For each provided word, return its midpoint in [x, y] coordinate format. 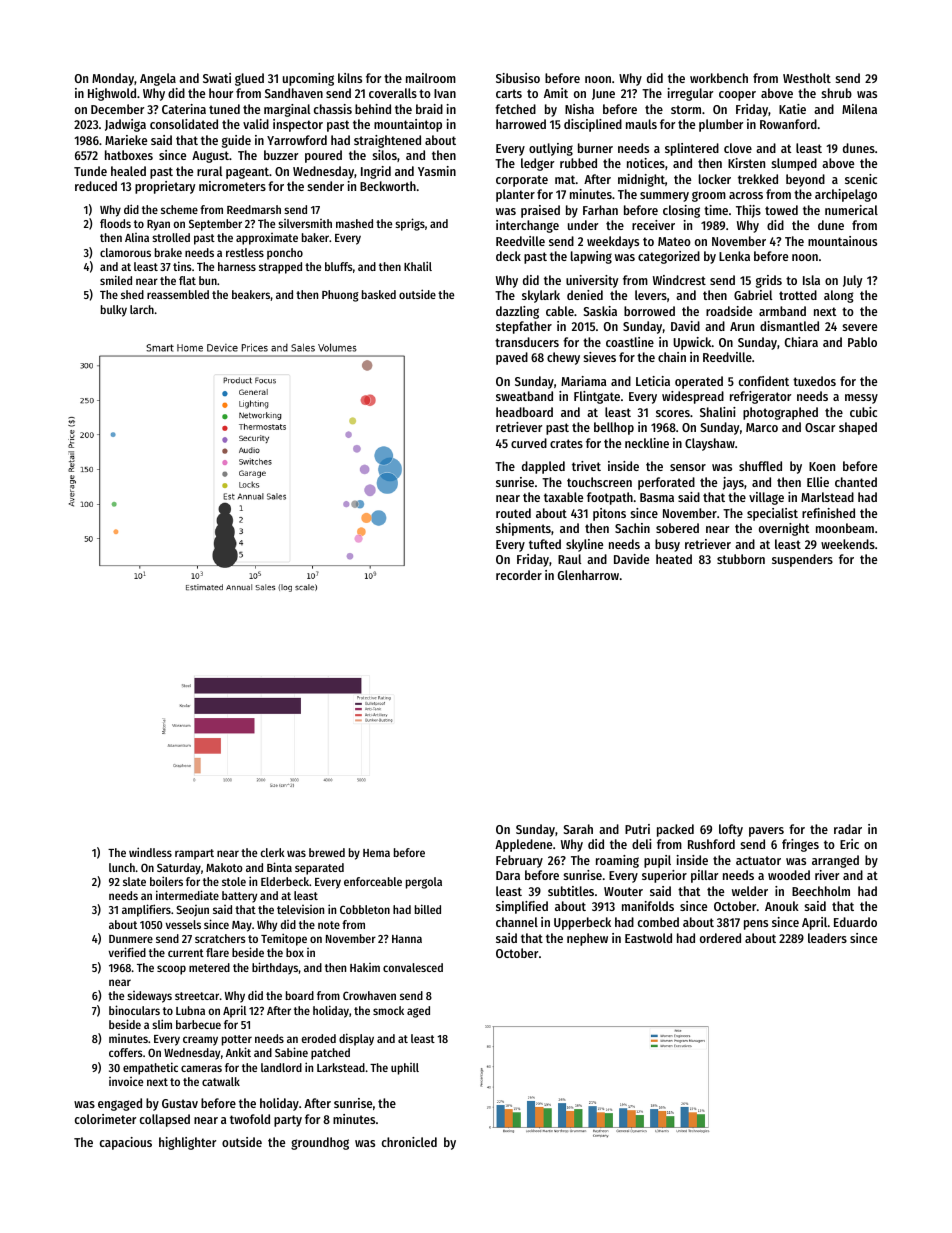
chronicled [409, 1142]
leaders [827, 938]
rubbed [578, 163]
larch [142, 309]
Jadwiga [125, 125]
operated [699, 382]
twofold [250, 1119]
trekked [758, 179]
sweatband [524, 396]
